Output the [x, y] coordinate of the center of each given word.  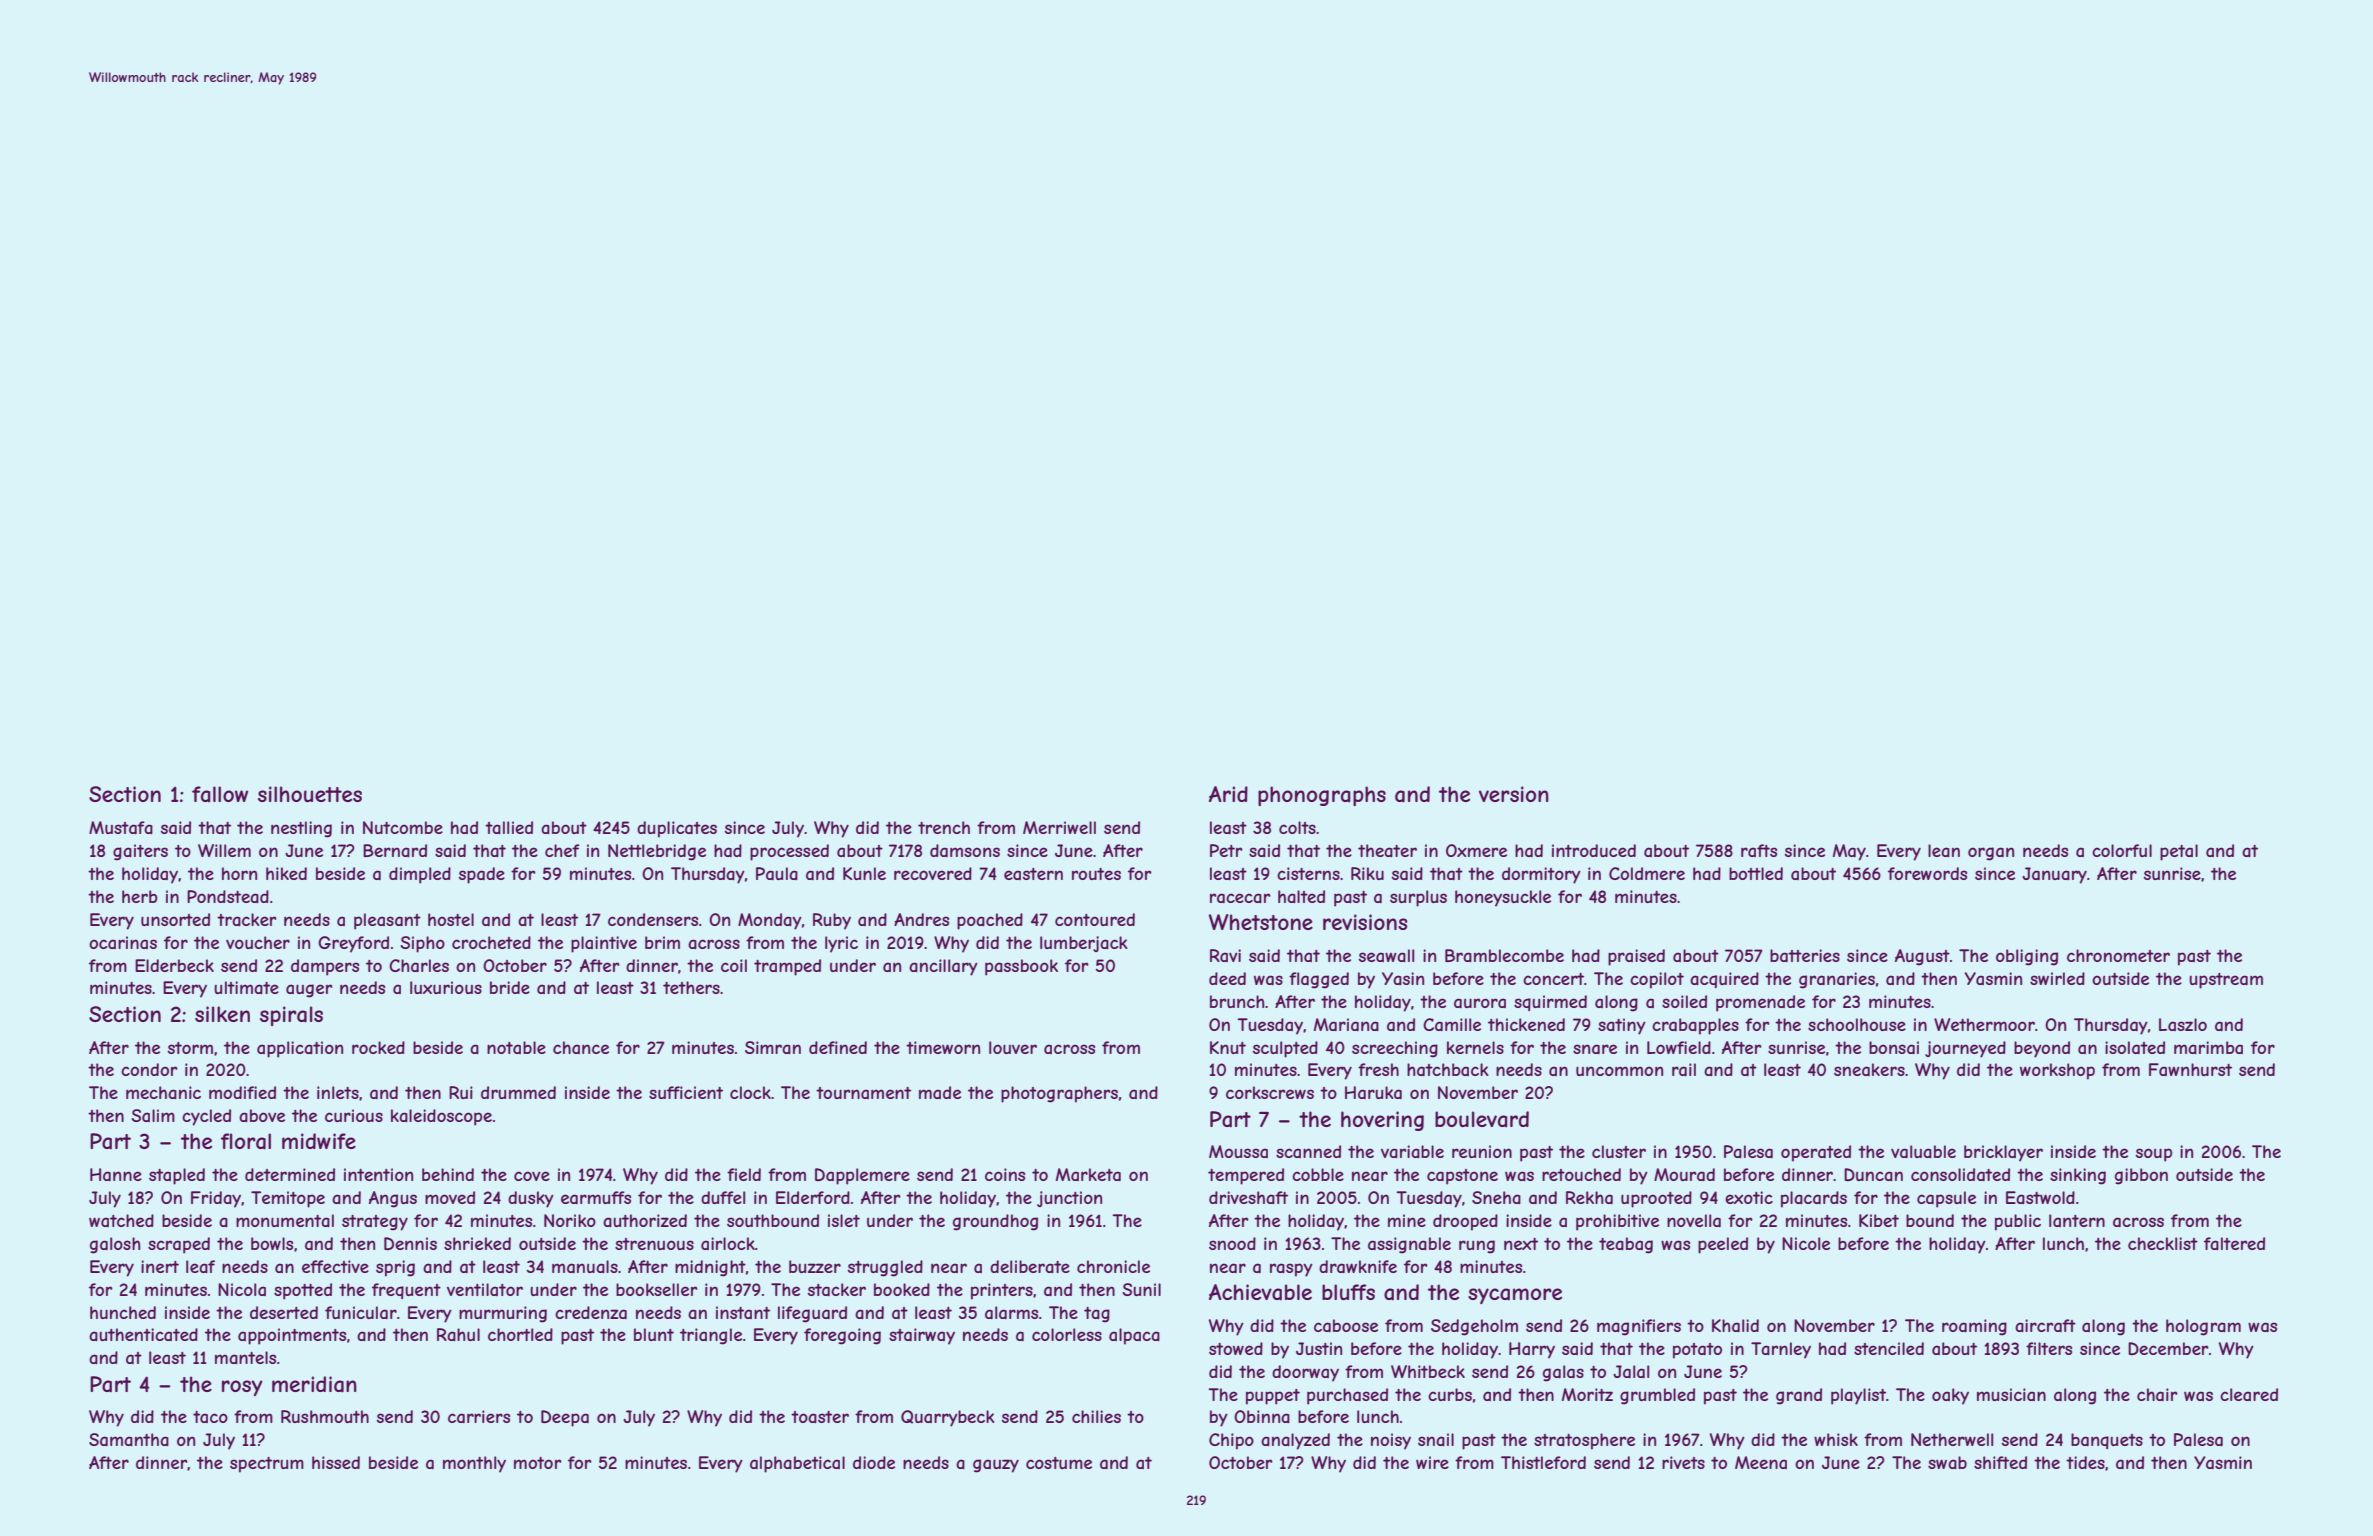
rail [1684, 1069]
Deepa [565, 1418]
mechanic [163, 1092]
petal [2179, 852]
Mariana [1346, 1024]
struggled [885, 1268]
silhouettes [310, 794]
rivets [1683, 1462]
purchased [1347, 1396]
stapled [177, 1176]
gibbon [2141, 1176]
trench [944, 827]
